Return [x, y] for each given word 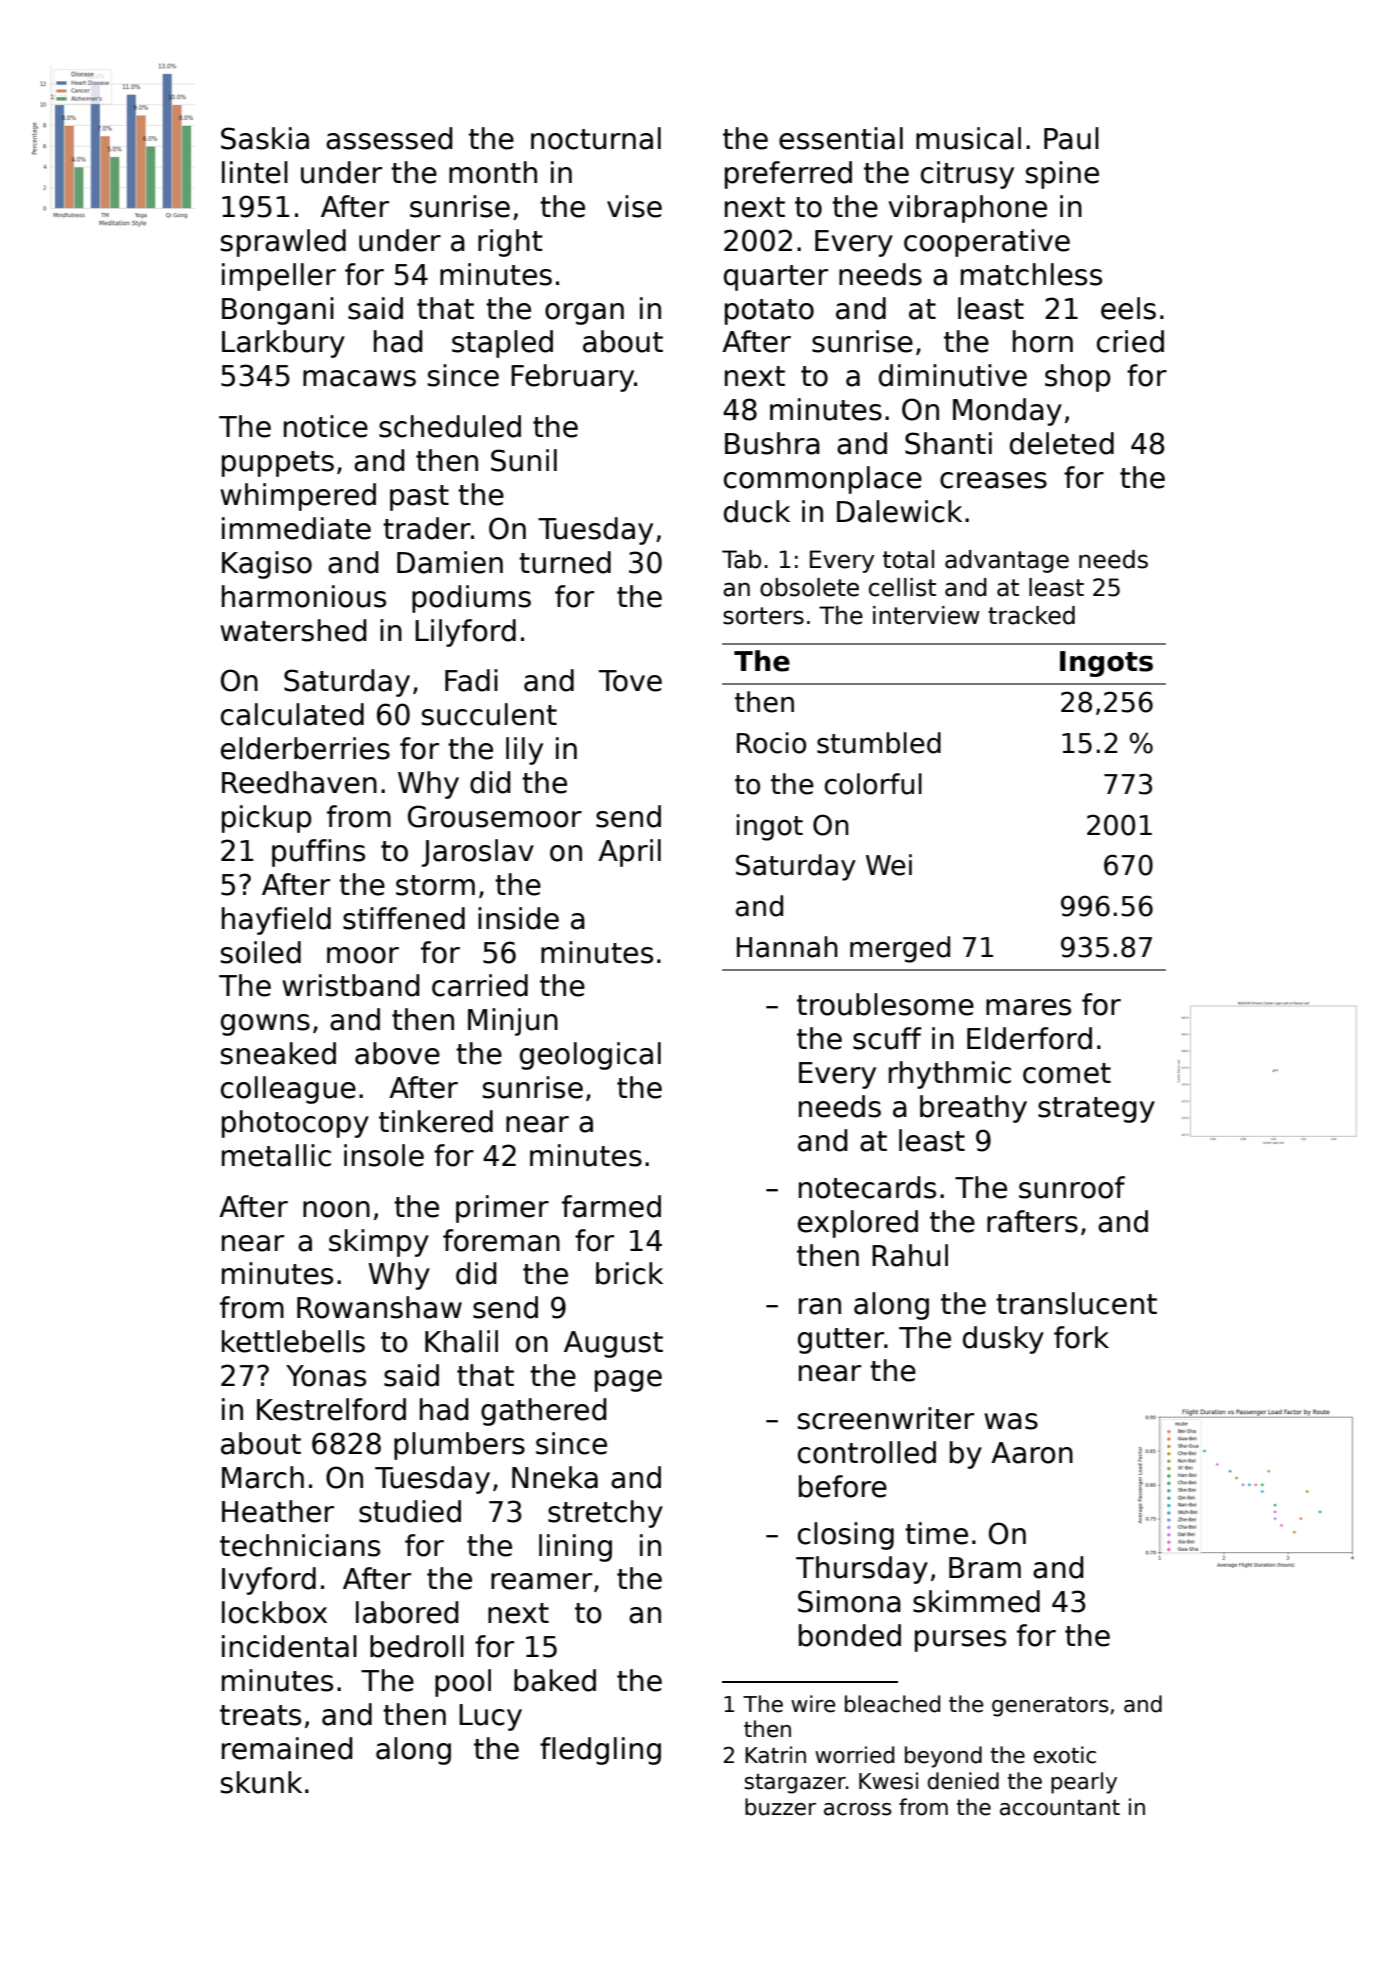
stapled [502, 344]
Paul [1071, 138]
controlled [867, 1452]
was [1011, 1421]
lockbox [274, 1612]
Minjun [513, 1022]
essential [841, 138]
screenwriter [886, 1418]
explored [858, 1224]
